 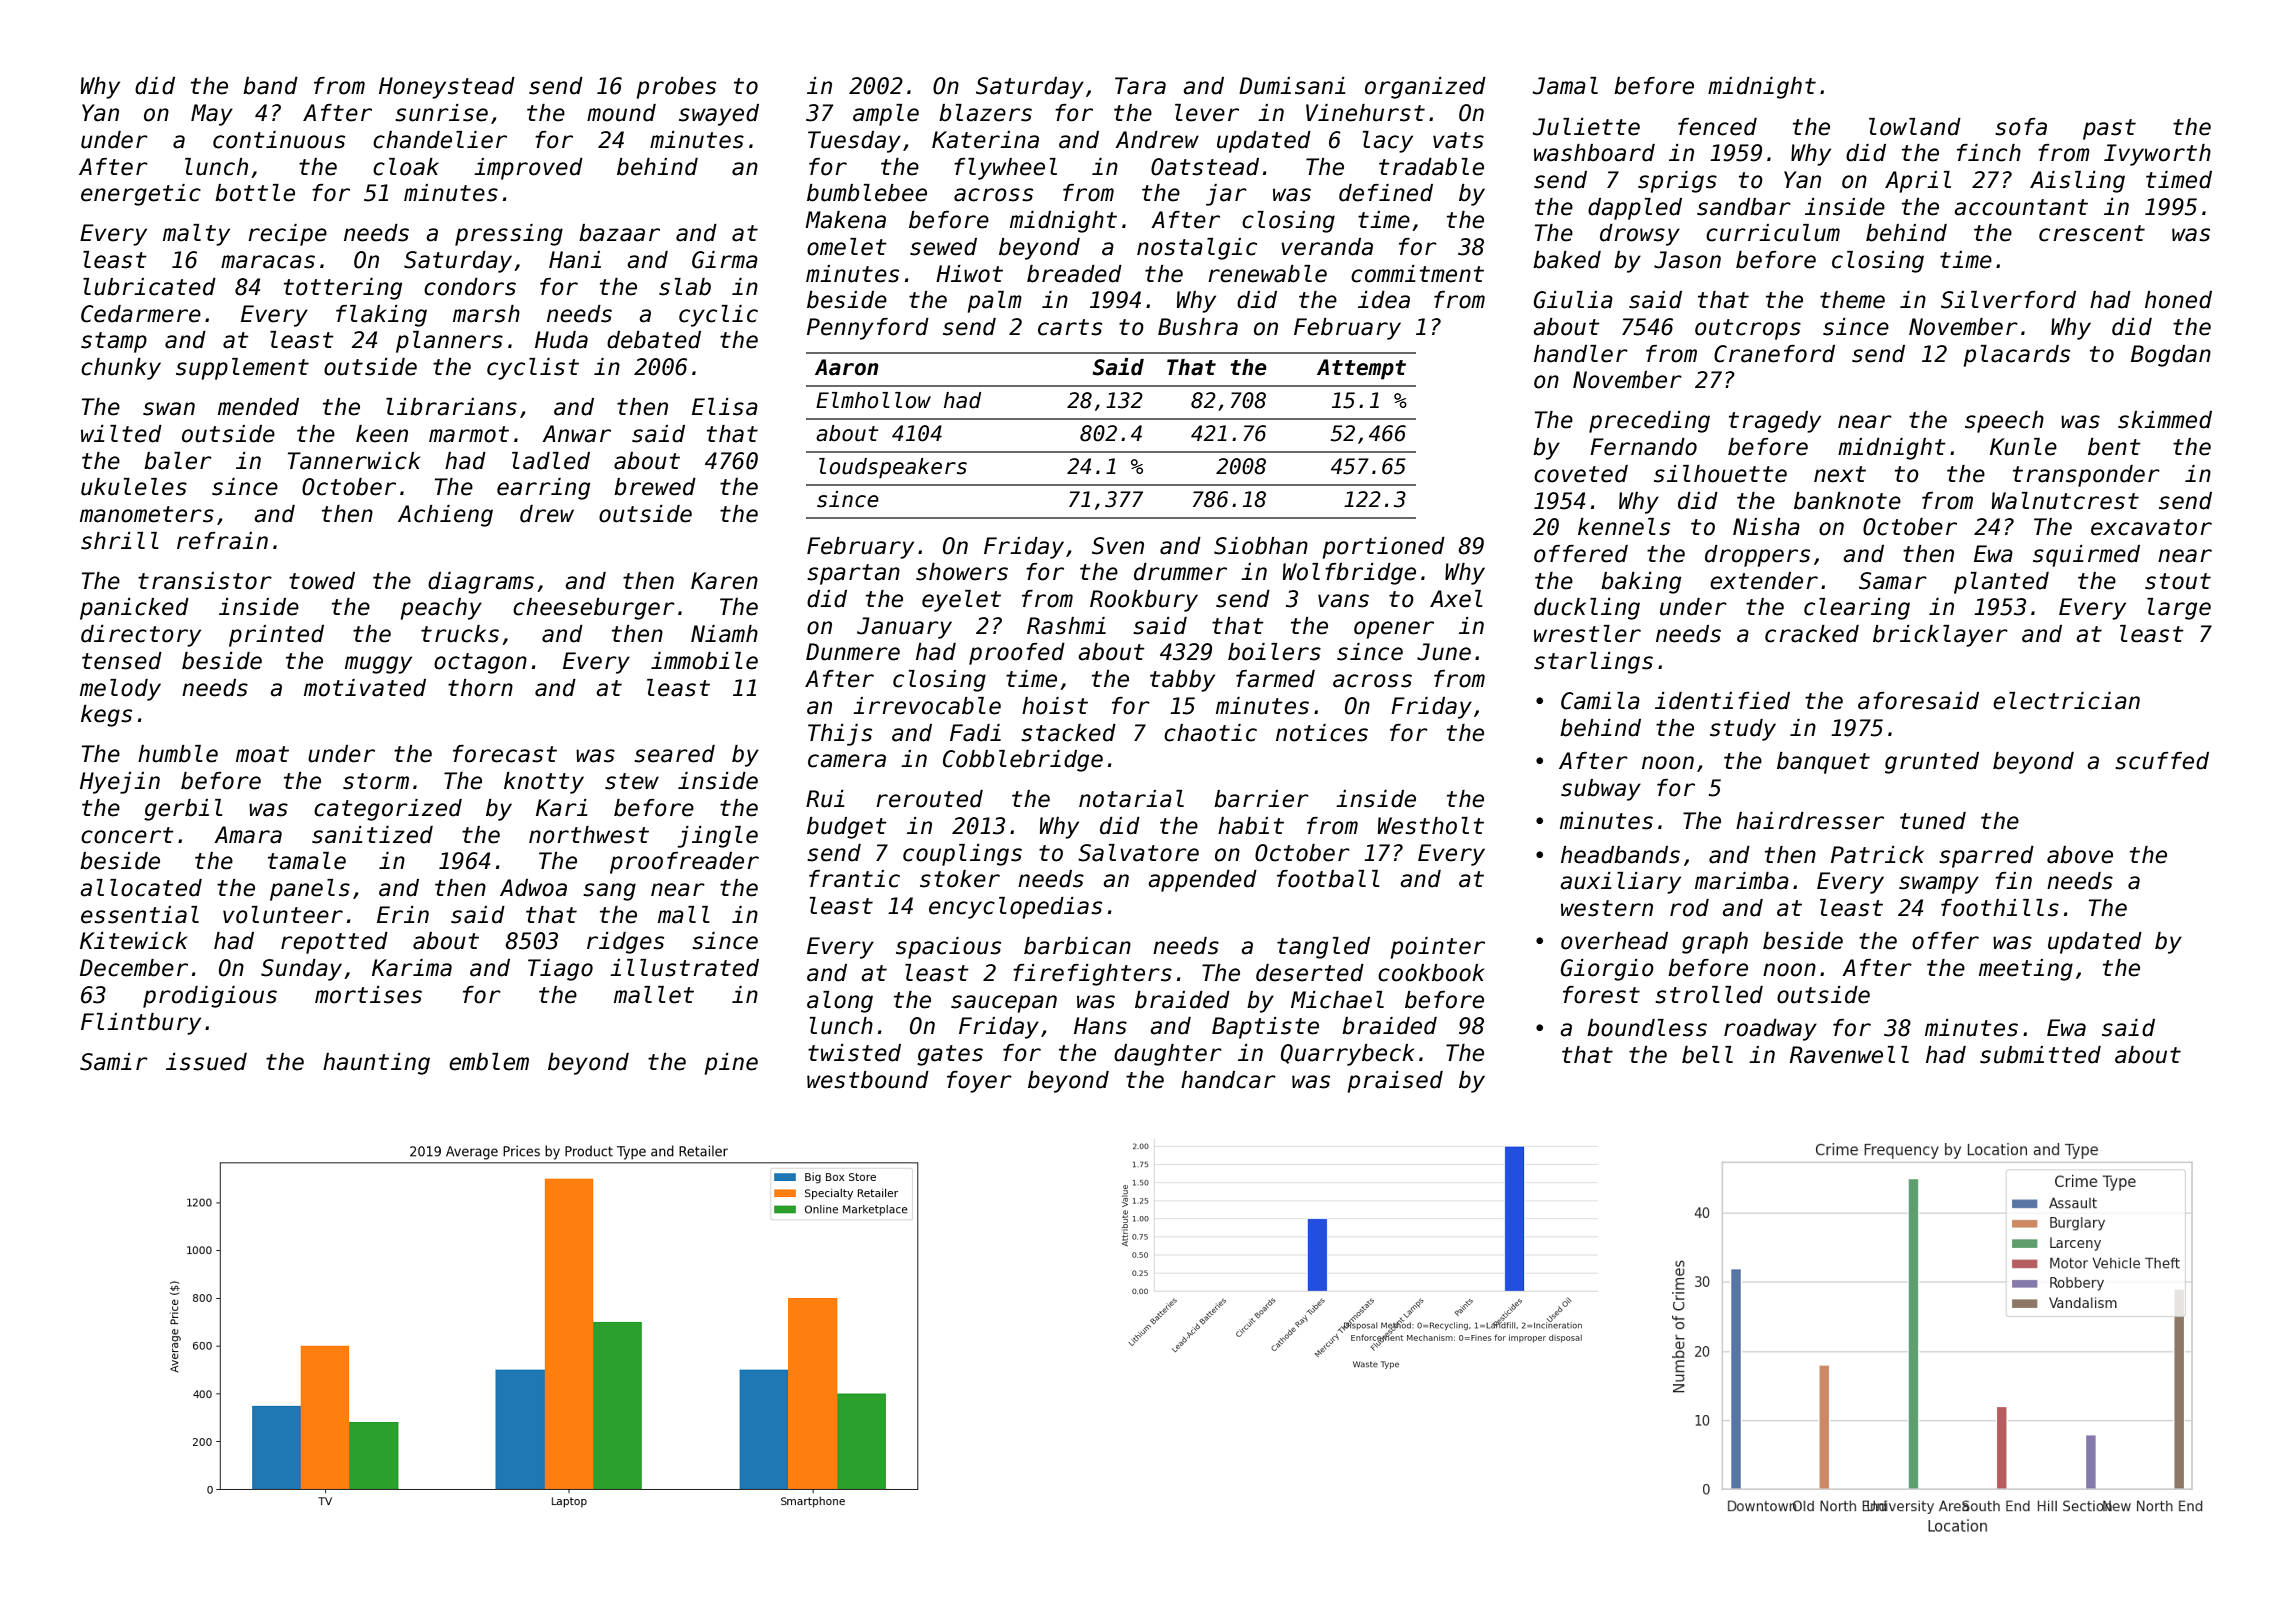 I want to click on Dumisani, so click(x=1292, y=86).
